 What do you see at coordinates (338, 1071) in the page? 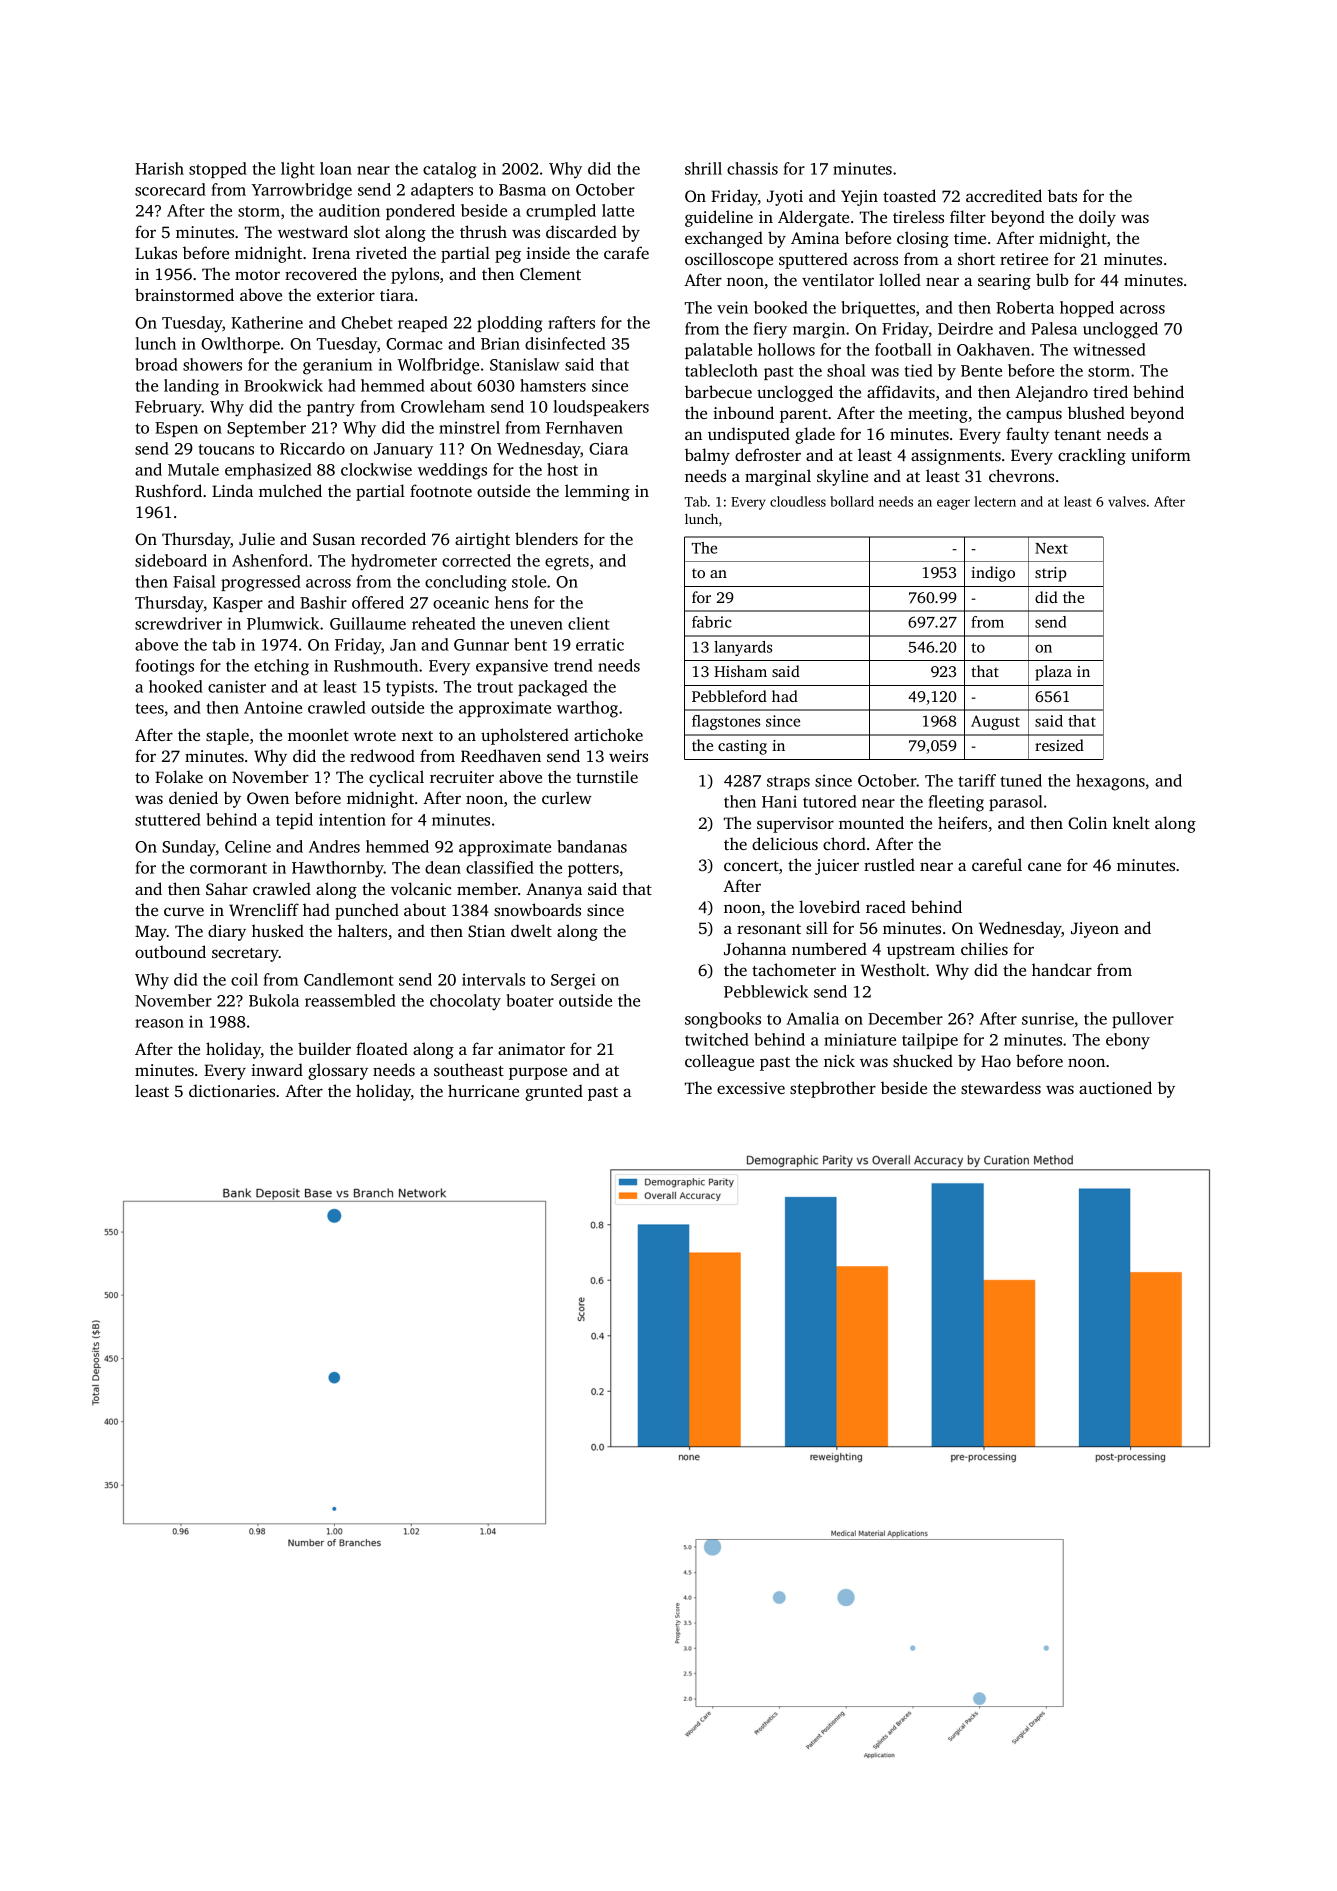
I see `glossary` at bounding box center [338, 1071].
